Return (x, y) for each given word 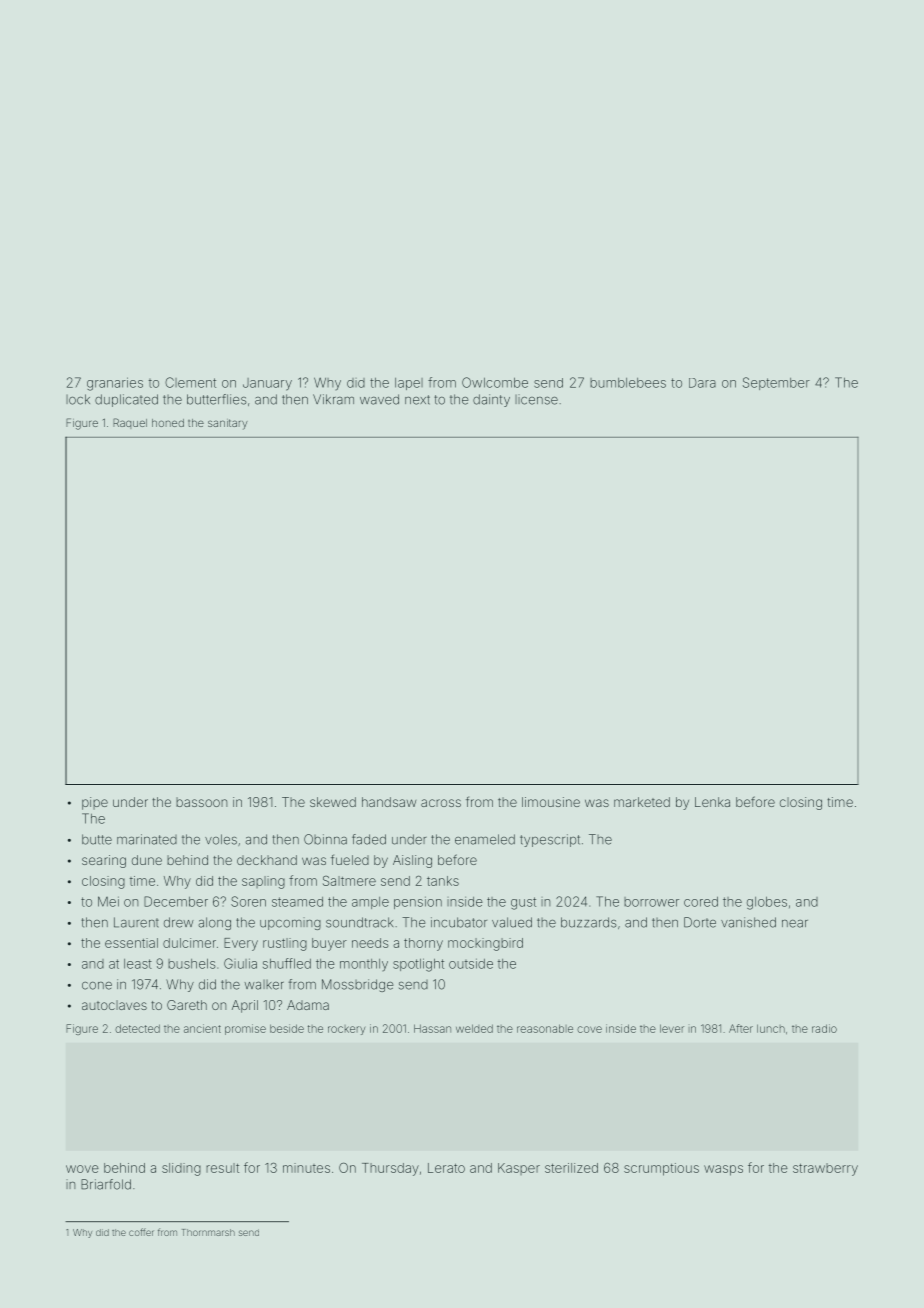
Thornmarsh (208, 1232)
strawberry (825, 1169)
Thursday (390, 1169)
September (776, 383)
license (536, 399)
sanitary (228, 424)
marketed (642, 802)
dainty (491, 400)
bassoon (201, 802)
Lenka (712, 802)
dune (147, 860)
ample (370, 903)
